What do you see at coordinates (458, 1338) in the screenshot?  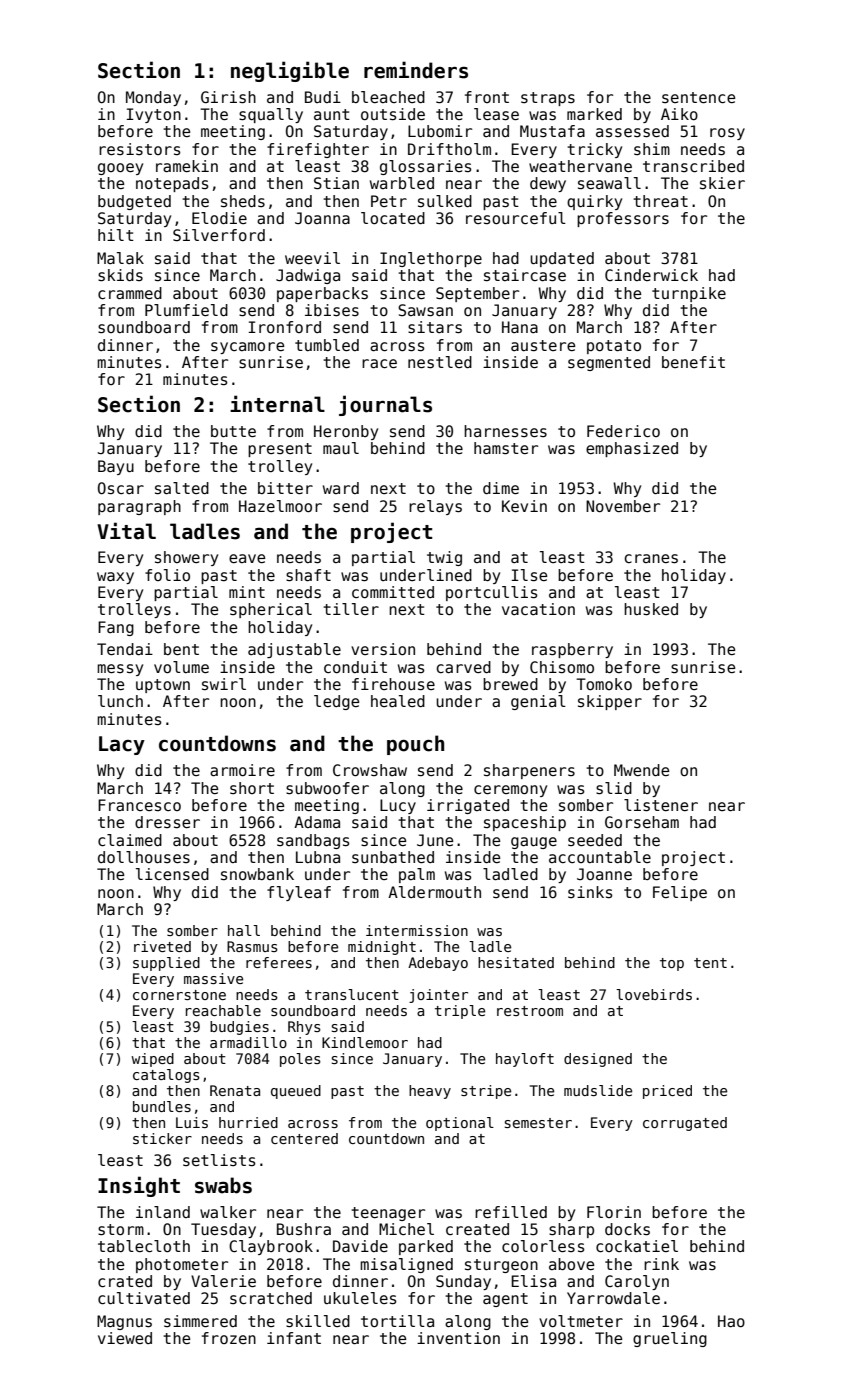 I see `invention` at bounding box center [458, 1338].
